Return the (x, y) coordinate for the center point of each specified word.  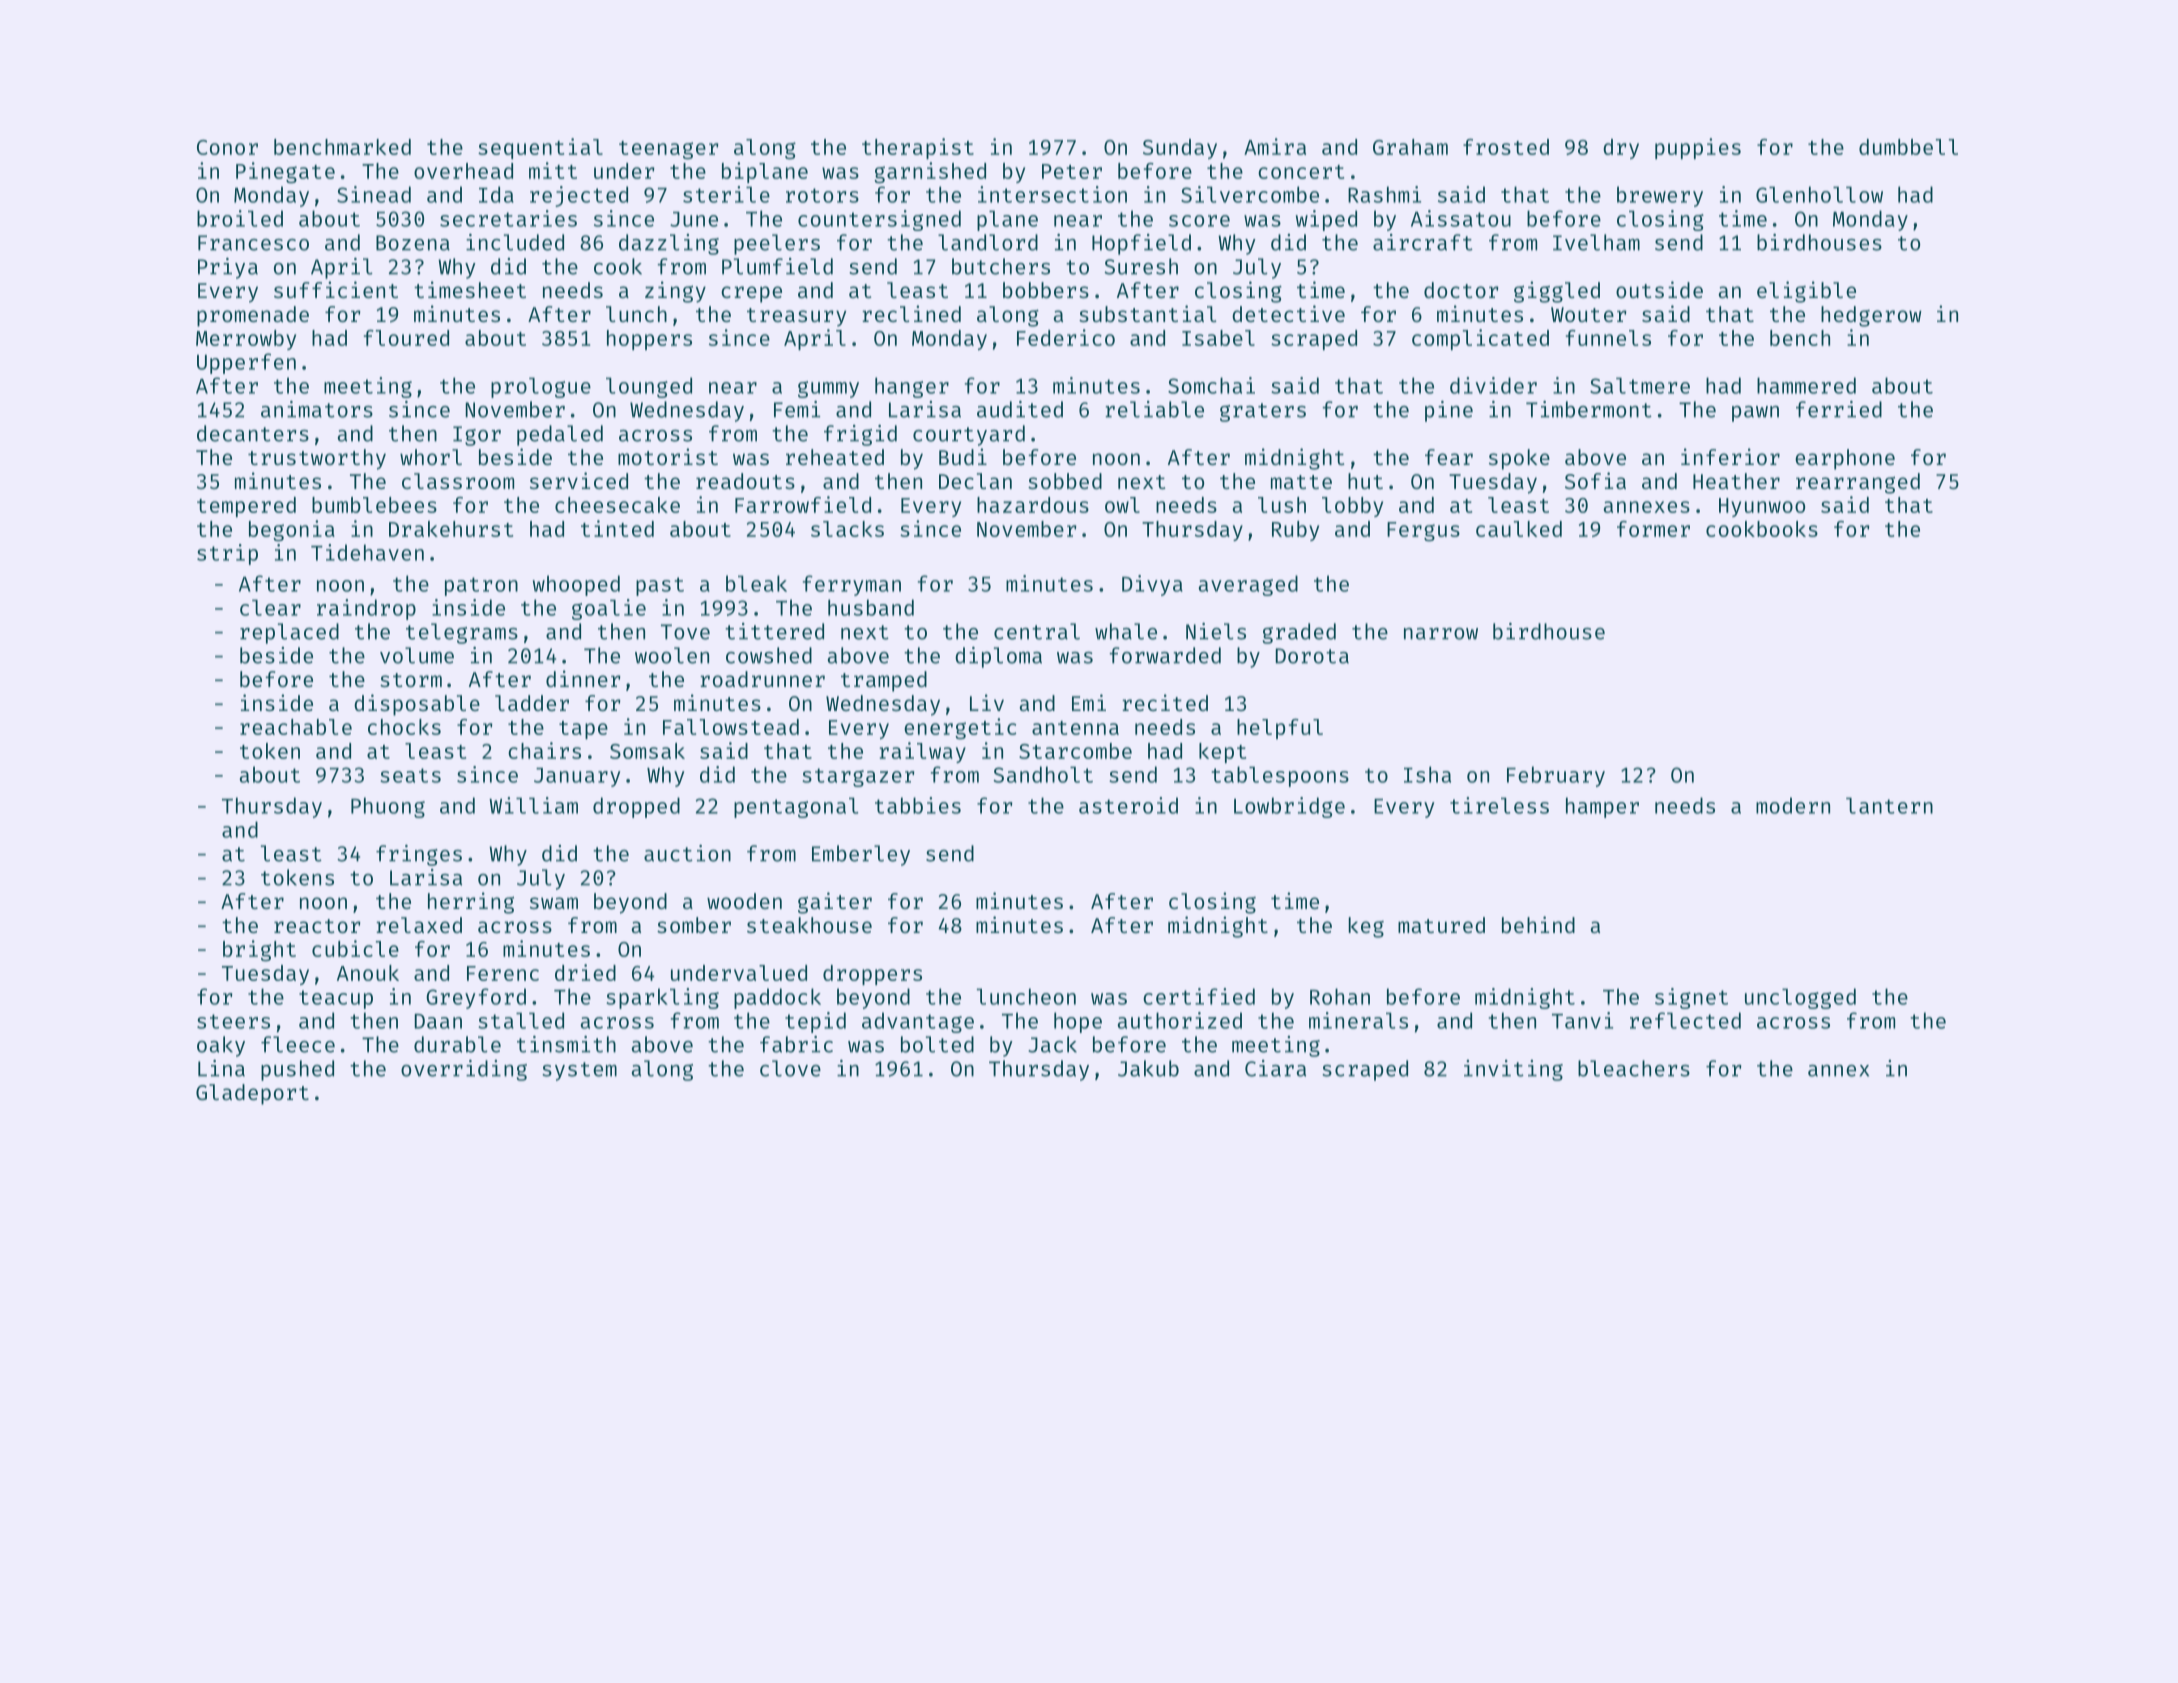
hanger (912, 387)
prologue (541, 388)
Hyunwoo (1762, 507)
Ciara (1275, 1068)
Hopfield (1141, 244)
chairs (544, 750)
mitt (553, 170)
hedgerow (1871, 316)
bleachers (1634, 1068)
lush (1282, 505)
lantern (1889, 806)
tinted (617, 528)
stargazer (858, 777)
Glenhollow (1819, 194)
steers (233, 1021)
